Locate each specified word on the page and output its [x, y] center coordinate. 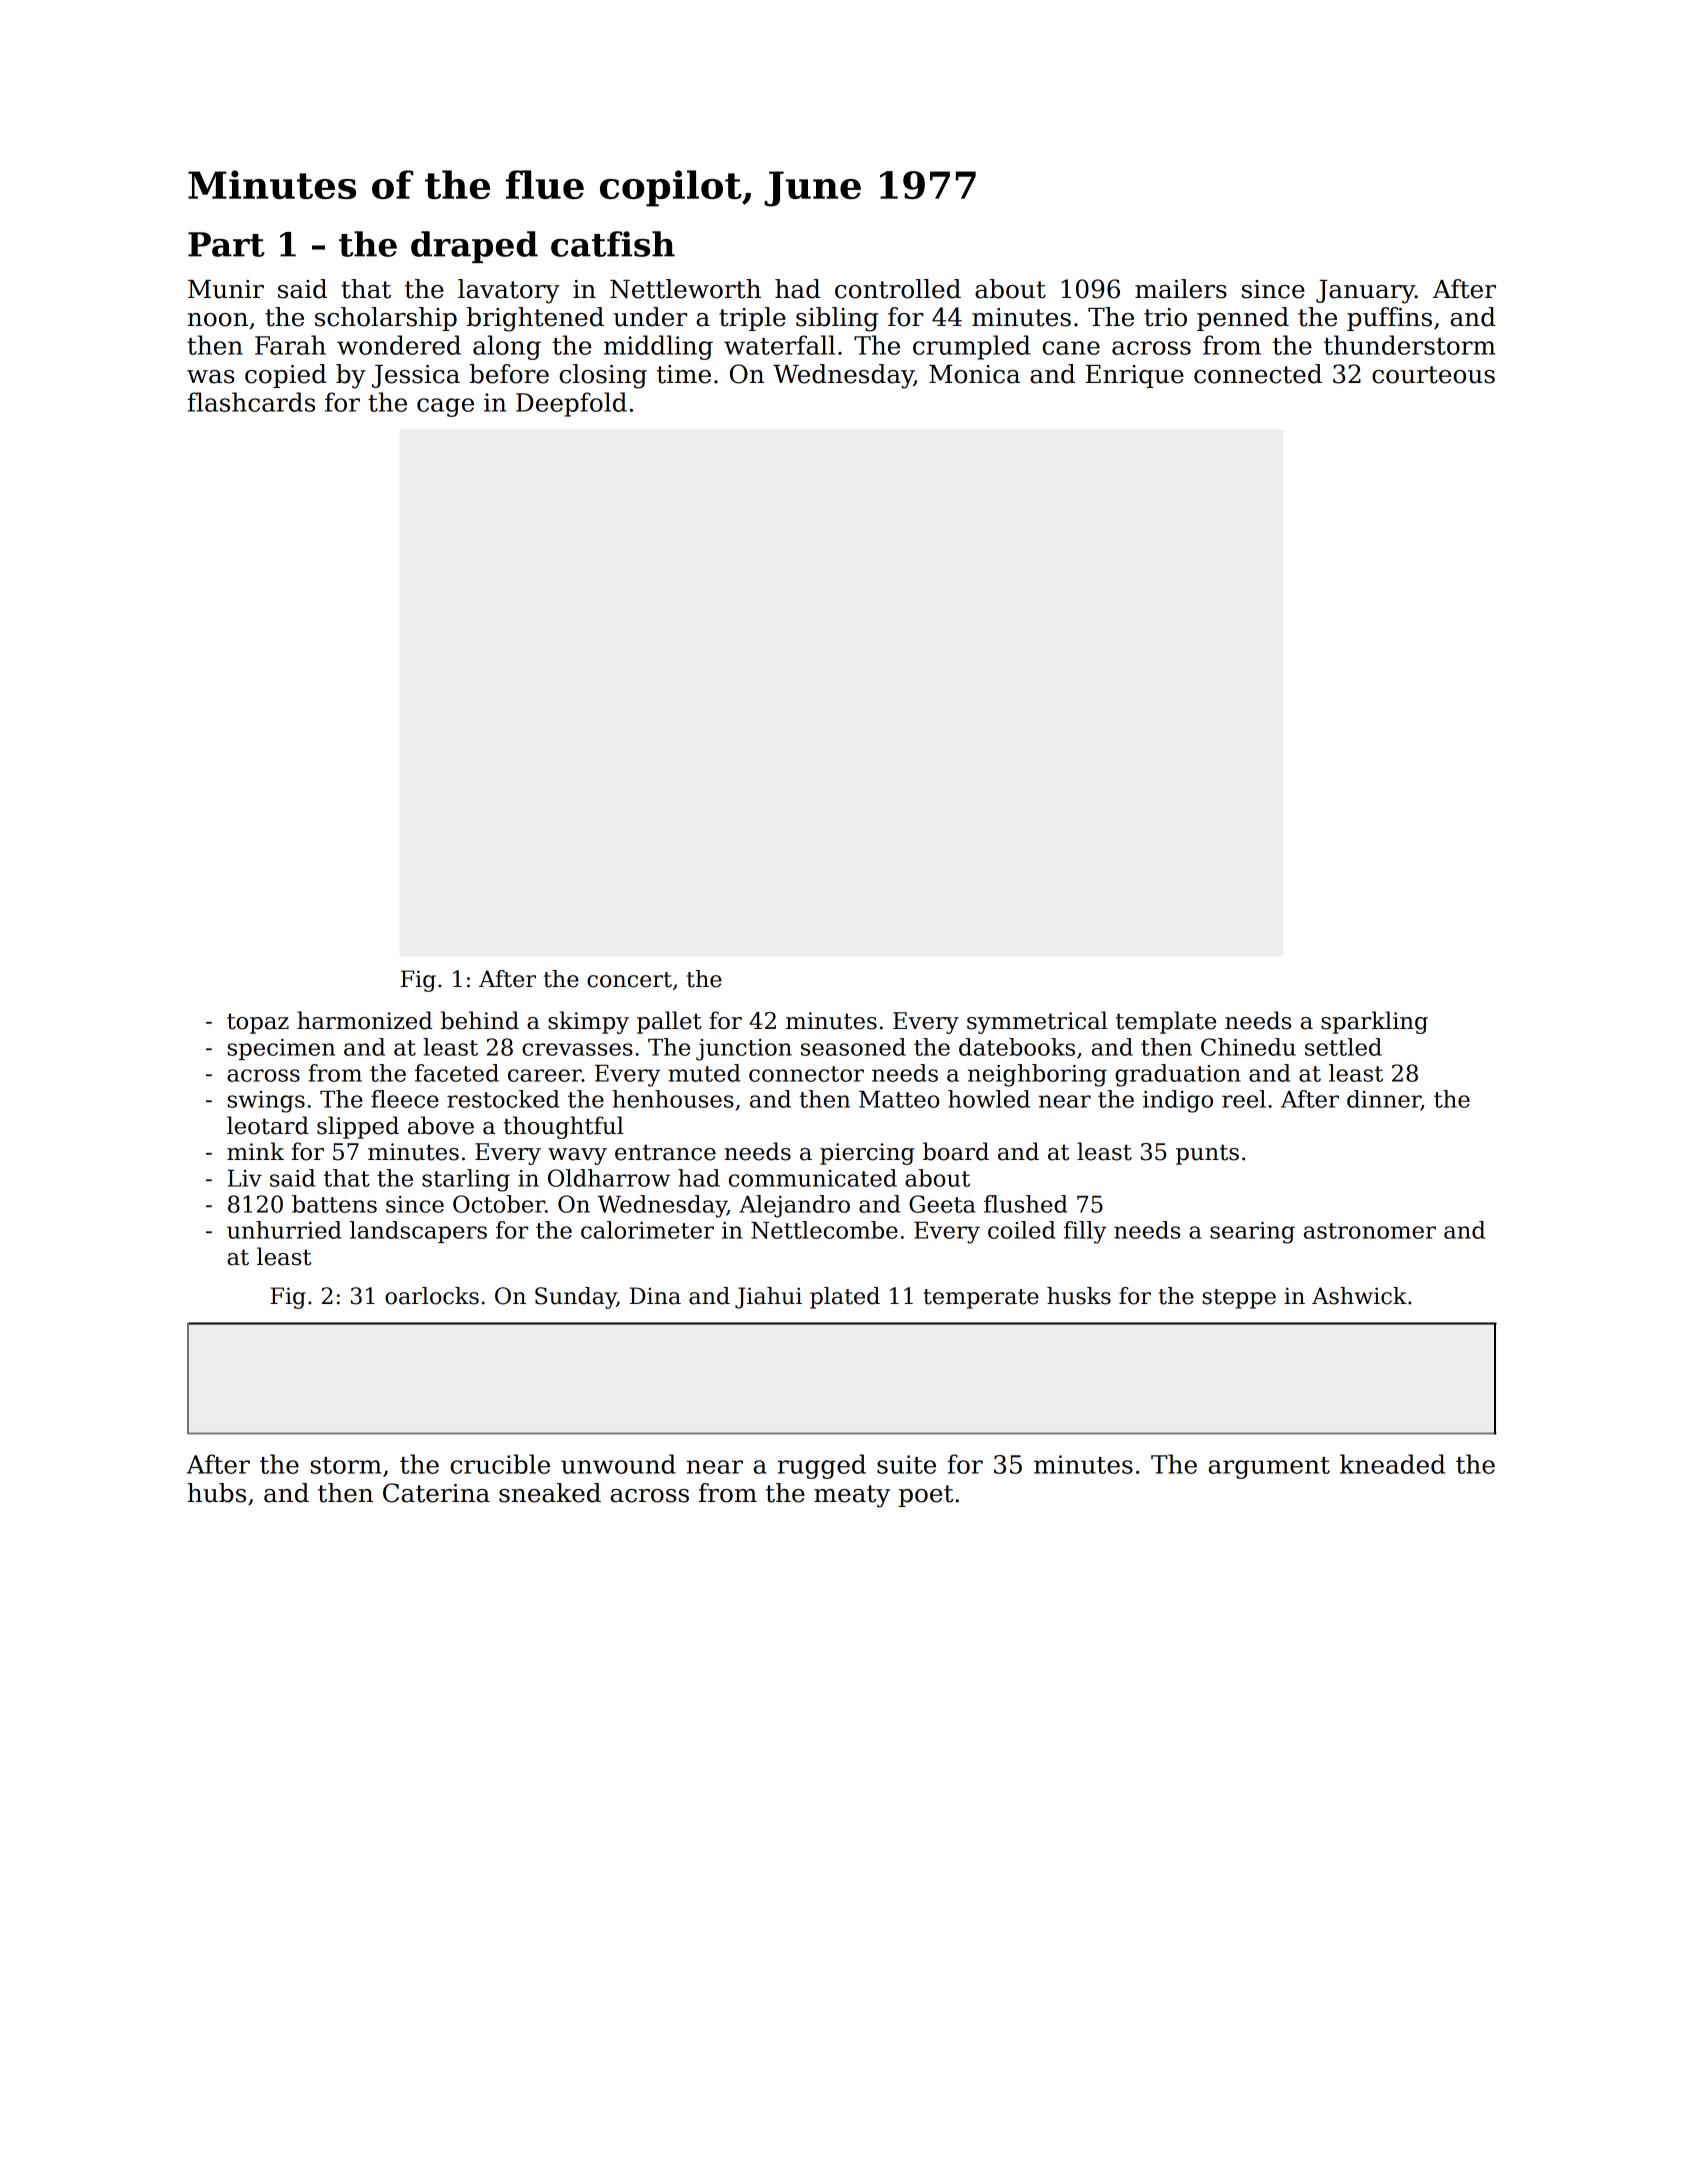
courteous [1433, 375]
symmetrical [1037, 1022]
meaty [852, 1496]
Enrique [1135, 376]
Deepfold [571, 404]
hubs [216, 1493]
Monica [974, 374]
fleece [405, 1099]
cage [445, 407]
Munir [226, 289]
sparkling [1374, 1022]
